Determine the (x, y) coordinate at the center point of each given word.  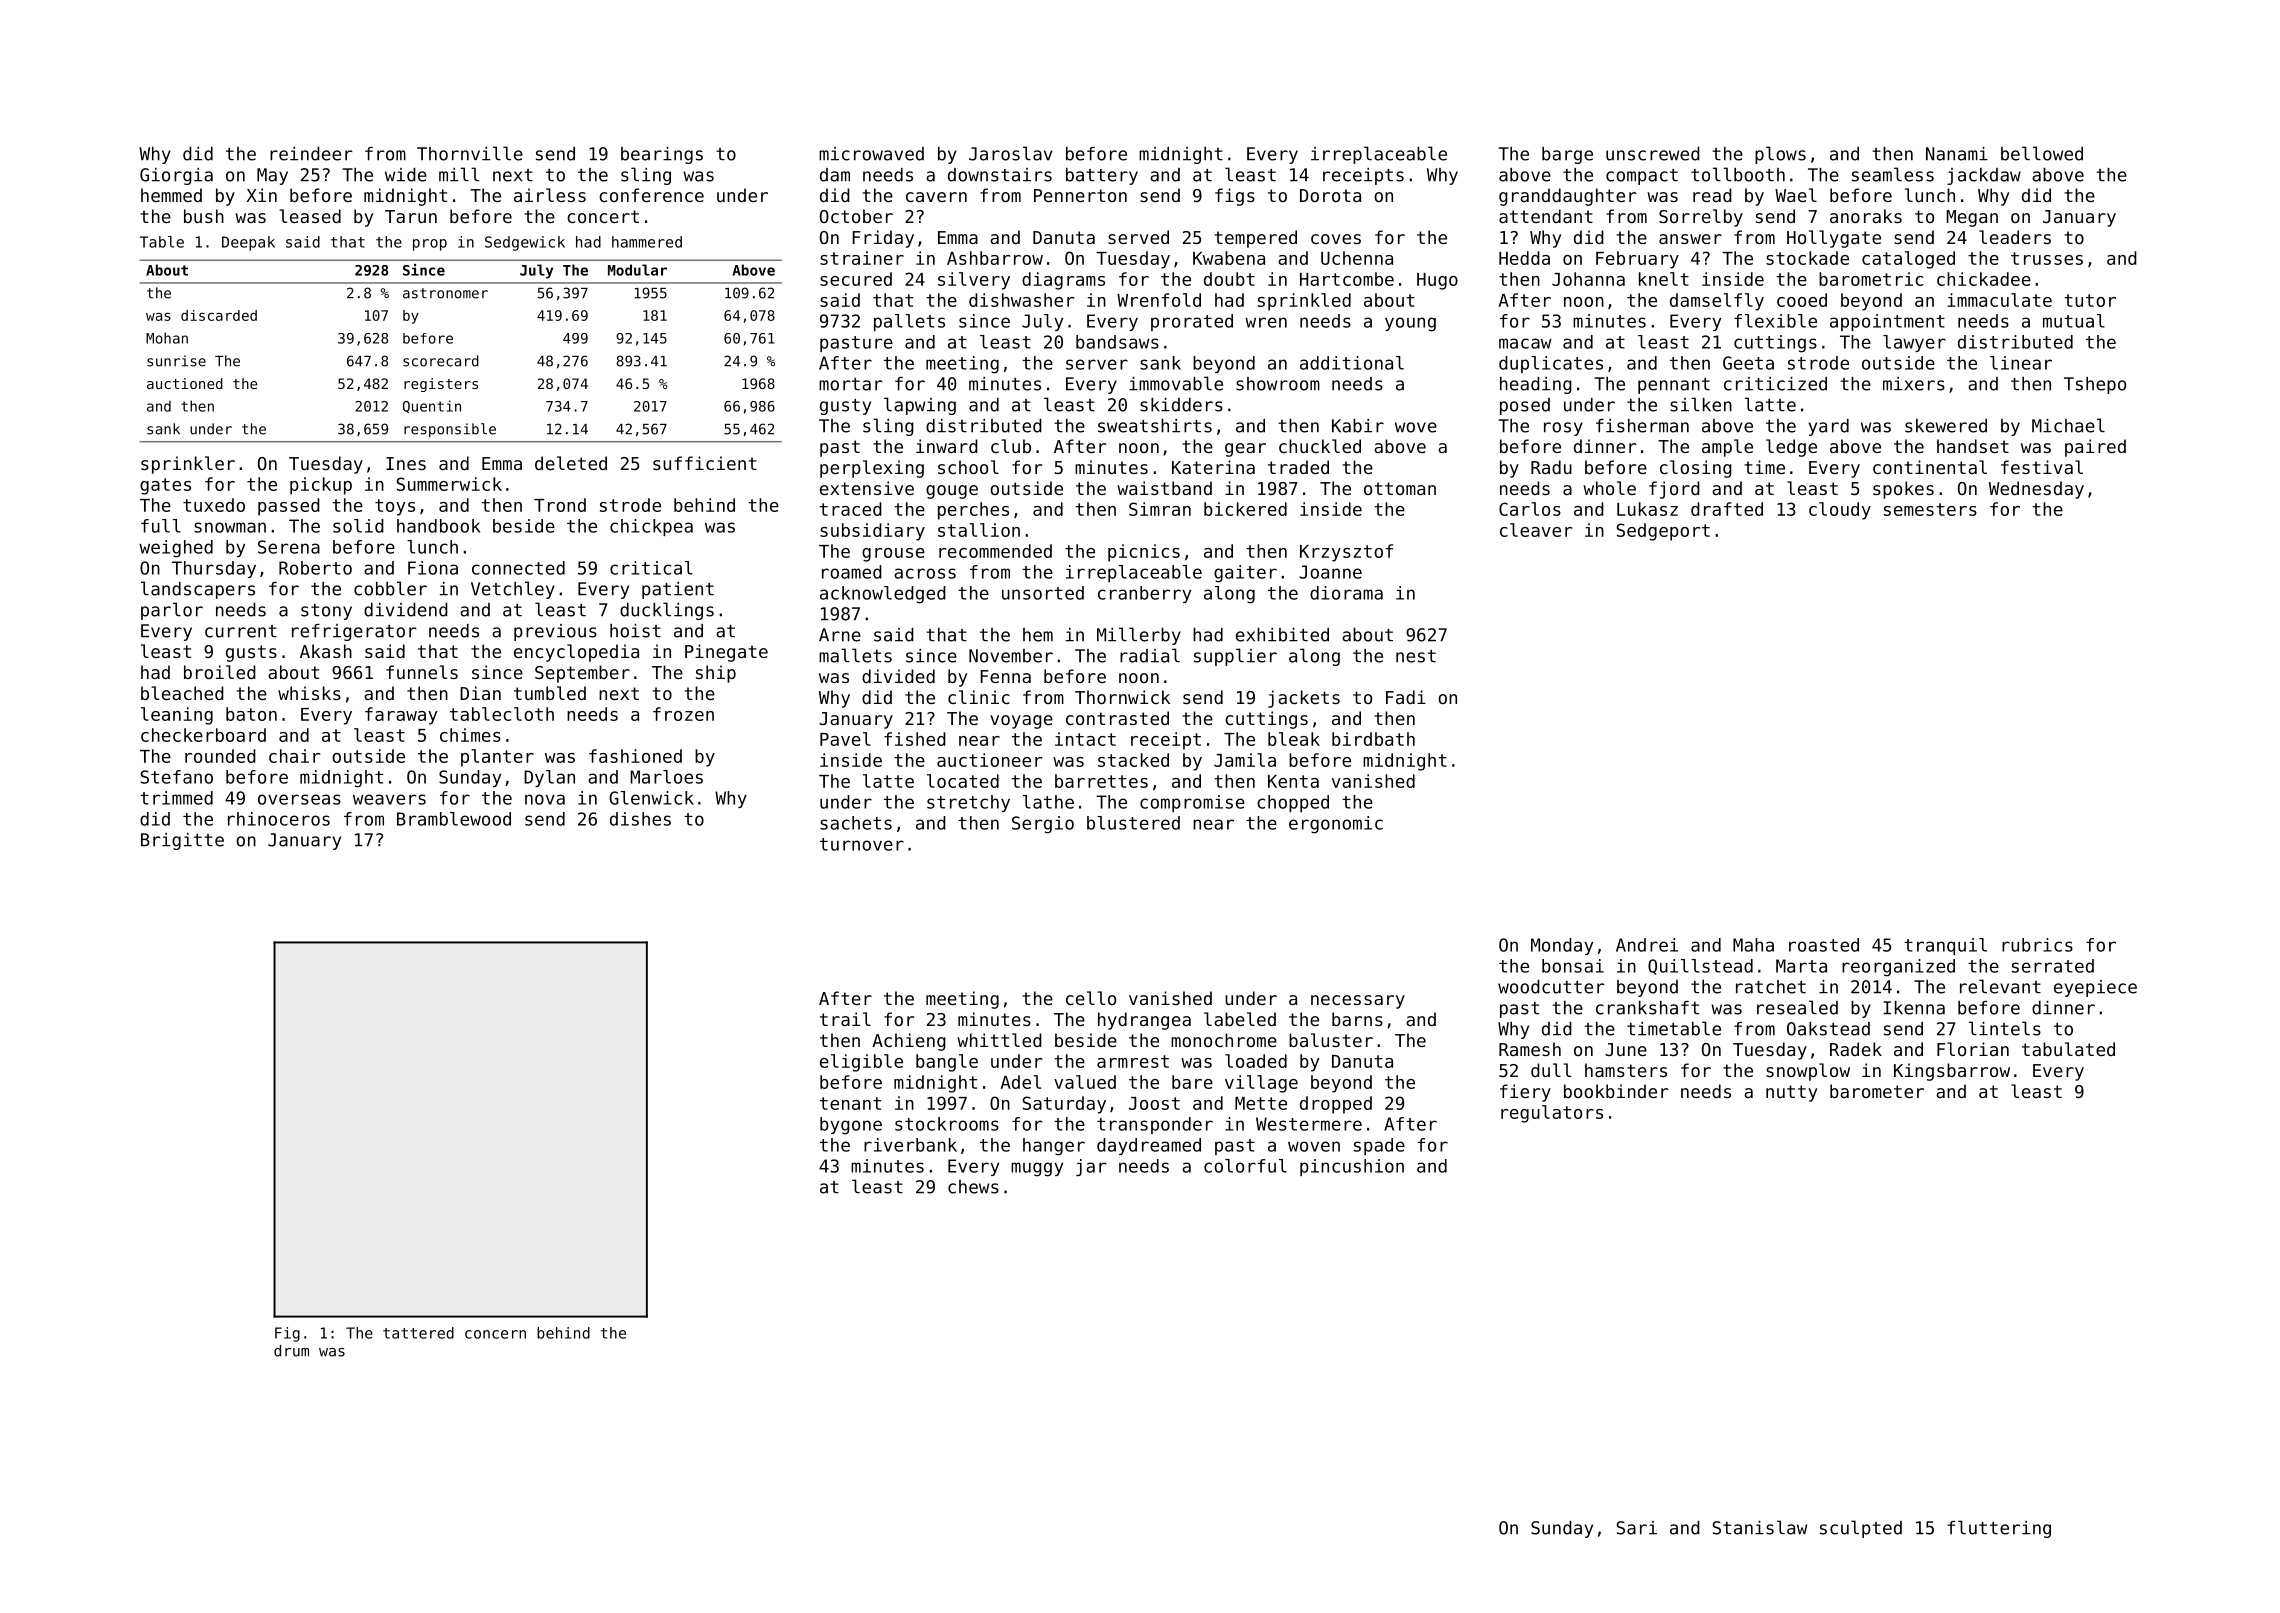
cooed (1802, 300)
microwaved (871, 154)
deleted (571, 463)
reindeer (311, 154)
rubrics (2037, 945)
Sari (1636, 1528)
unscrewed (1653, 154)
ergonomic (1336, 825)
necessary (1358, 1002)
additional (1352, 363)
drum (291, 1351)
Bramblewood (454, 819)
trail (845, 1019)
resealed (1797, 1007)
